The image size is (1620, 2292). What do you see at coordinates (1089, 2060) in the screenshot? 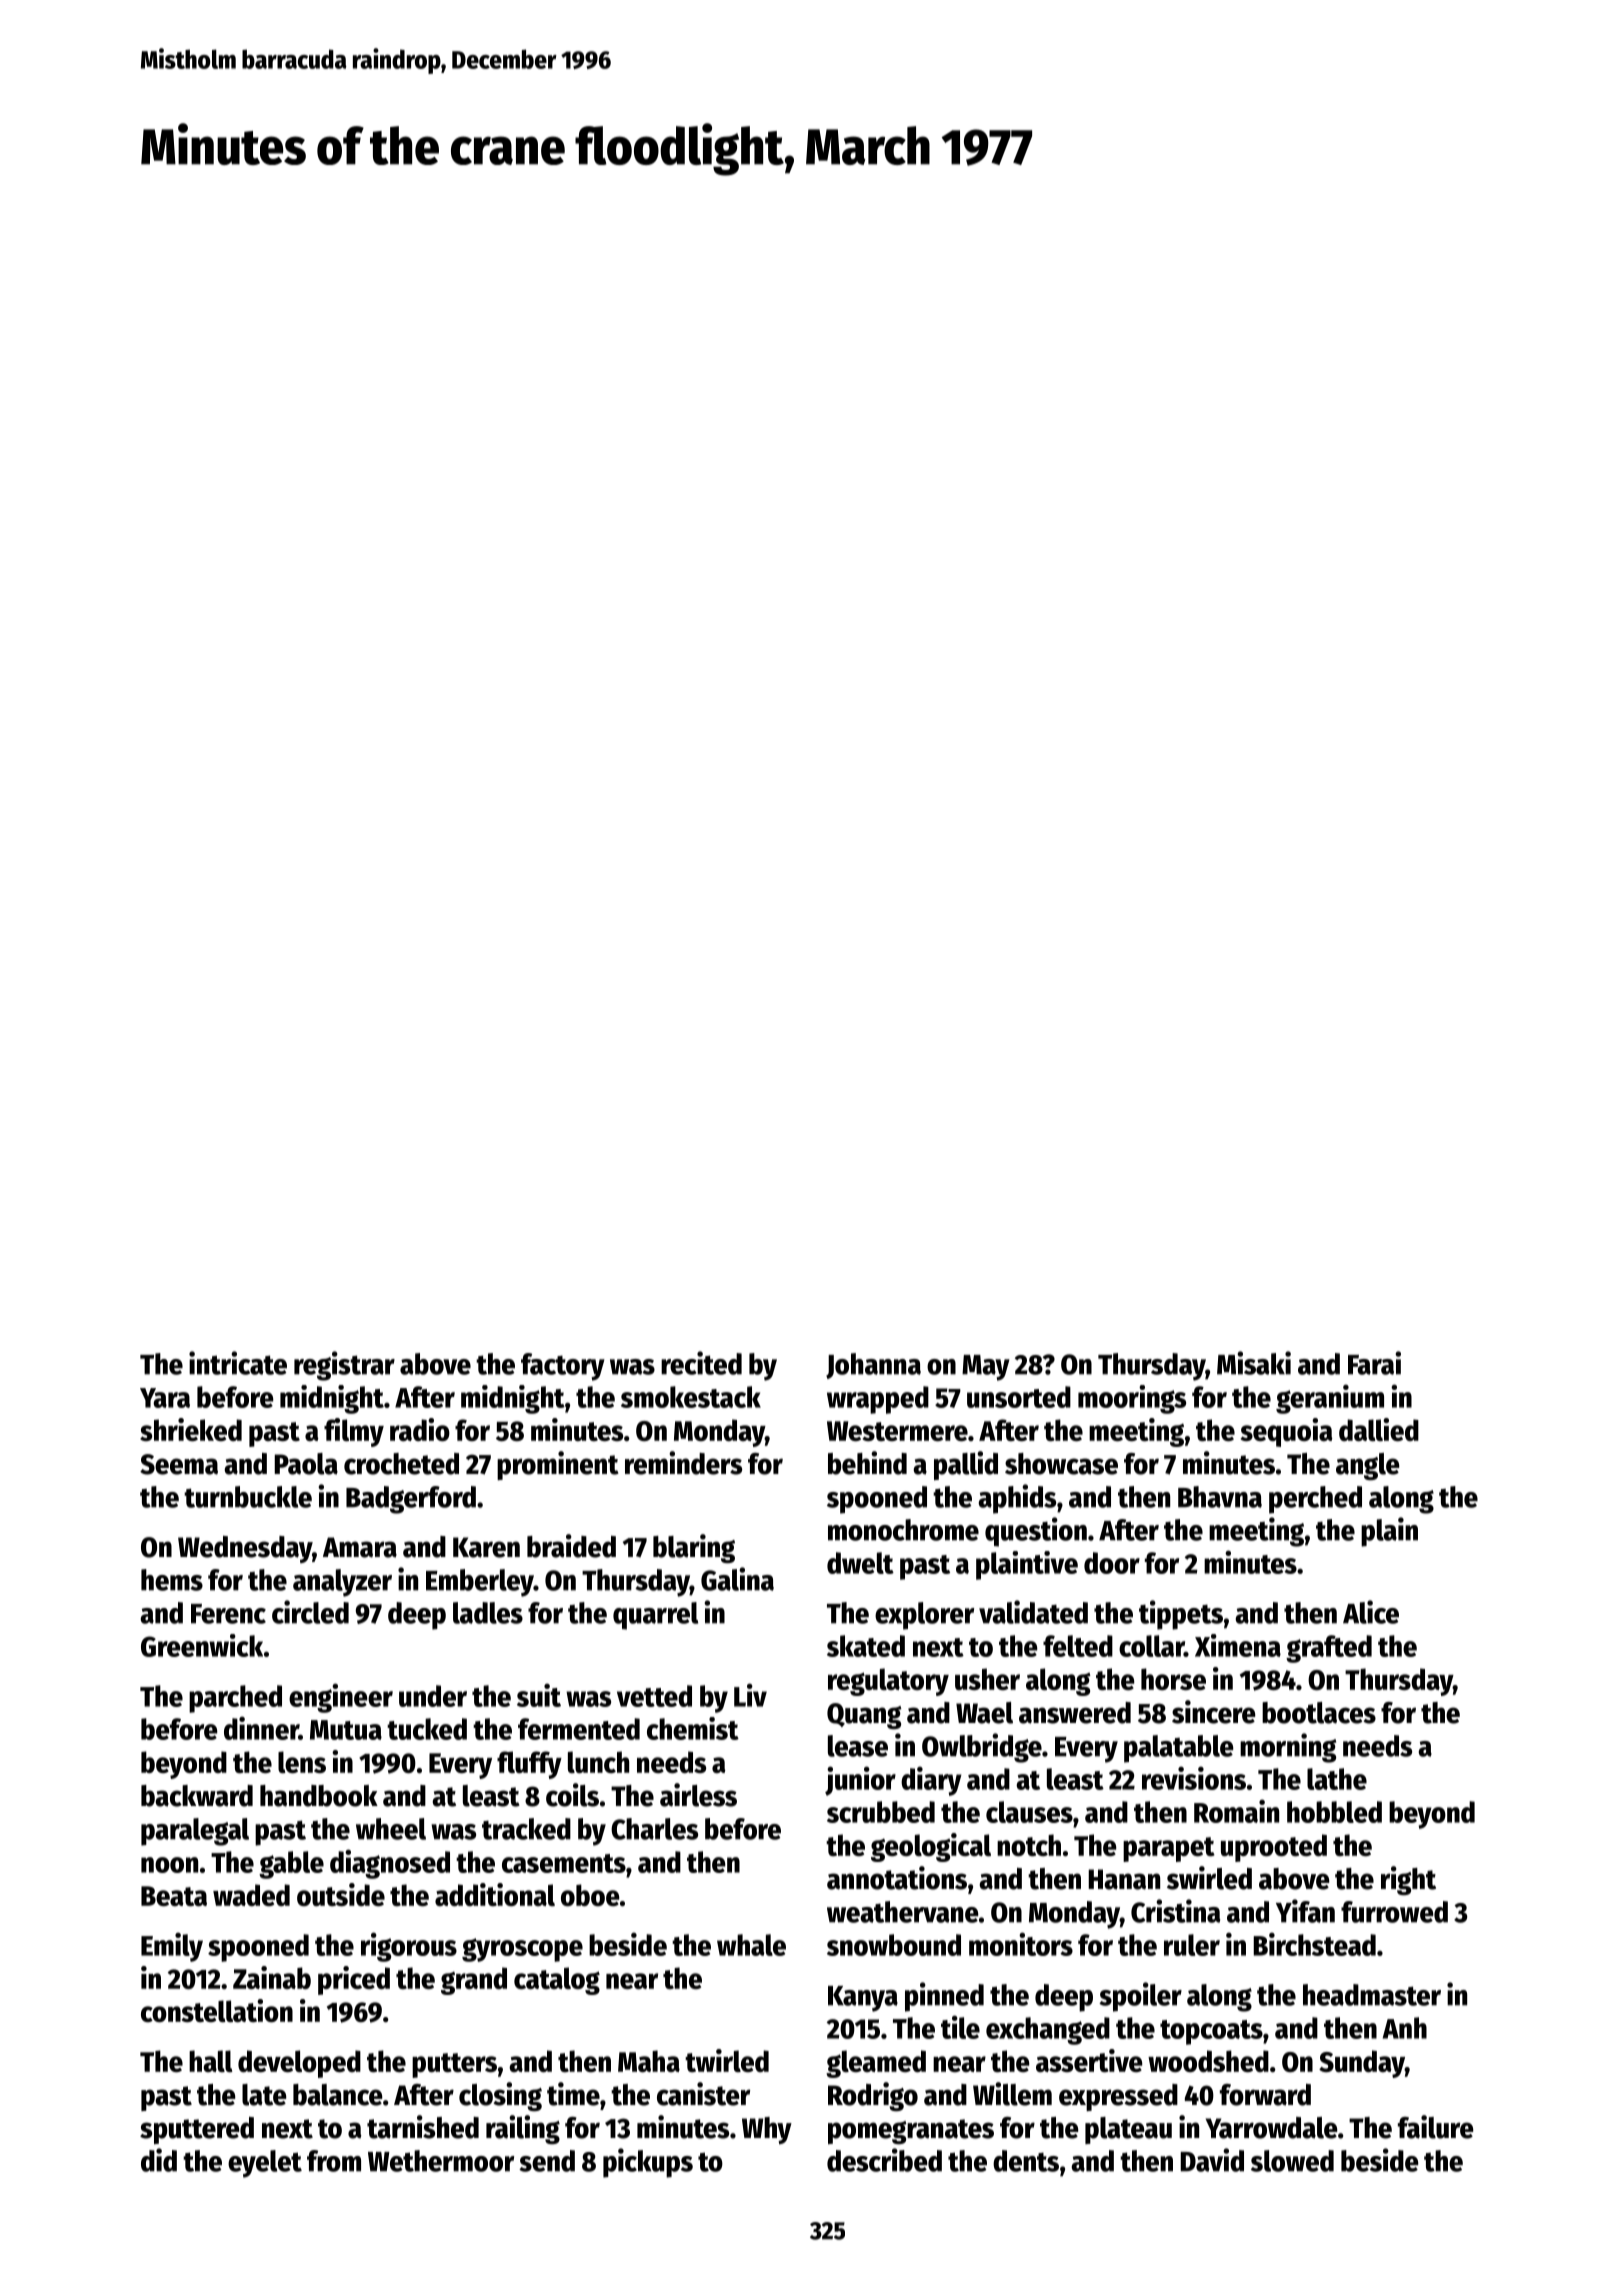
I see `assertive` at bounding box center [1089, 2060].
